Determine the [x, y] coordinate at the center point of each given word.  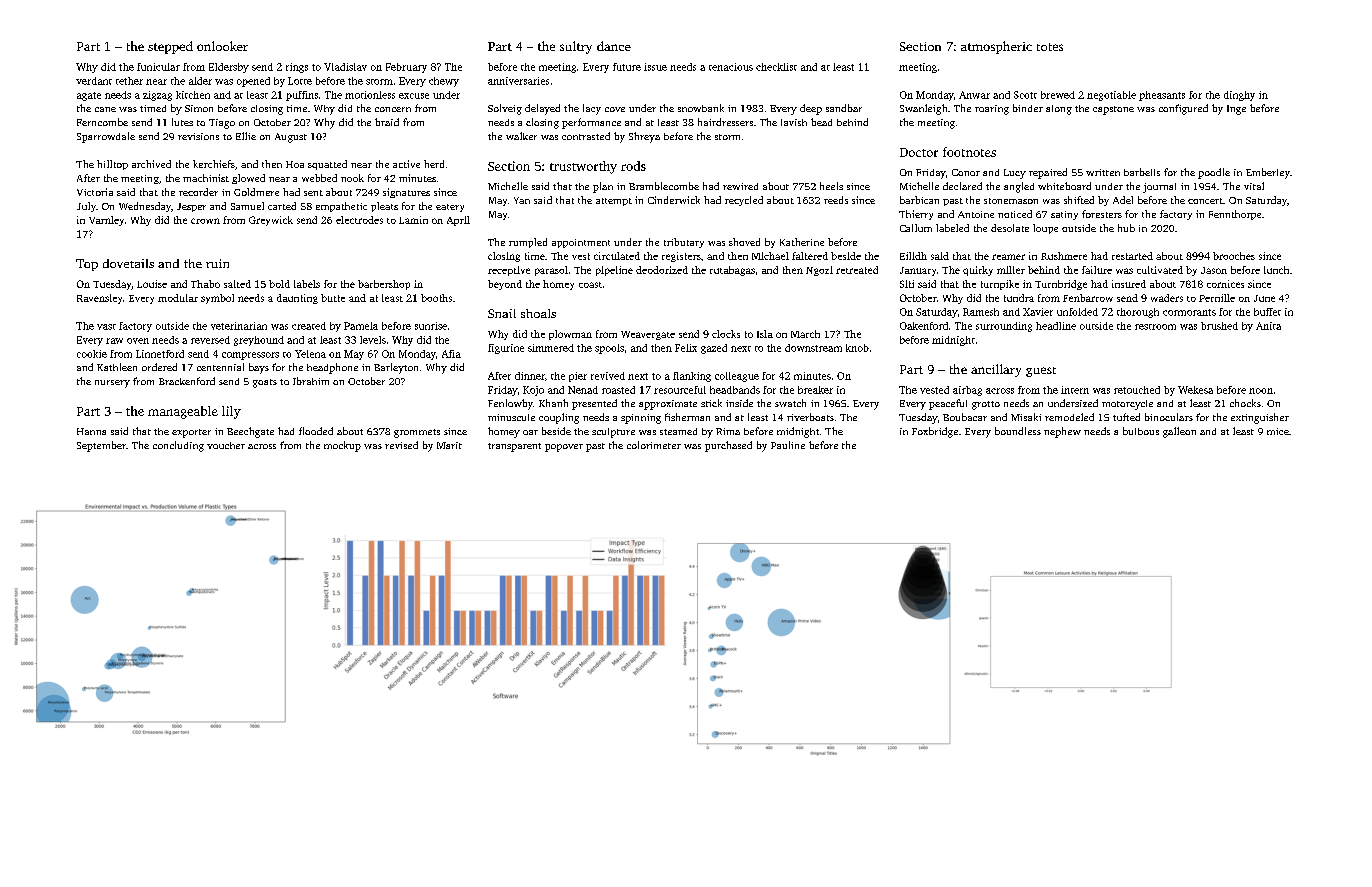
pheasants [1162, 96]
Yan [522, 200]
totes [1050, 47]
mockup [342, 446]
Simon [199, 108]
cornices [1225, 284]
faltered [810, 256]
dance [614, 46]
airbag [967, 391]
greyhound [259, 341]
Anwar [974, 95]
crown [205, 221]
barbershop [384, 285]
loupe [1045, 229]
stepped [170, 47]
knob [857, 348]
